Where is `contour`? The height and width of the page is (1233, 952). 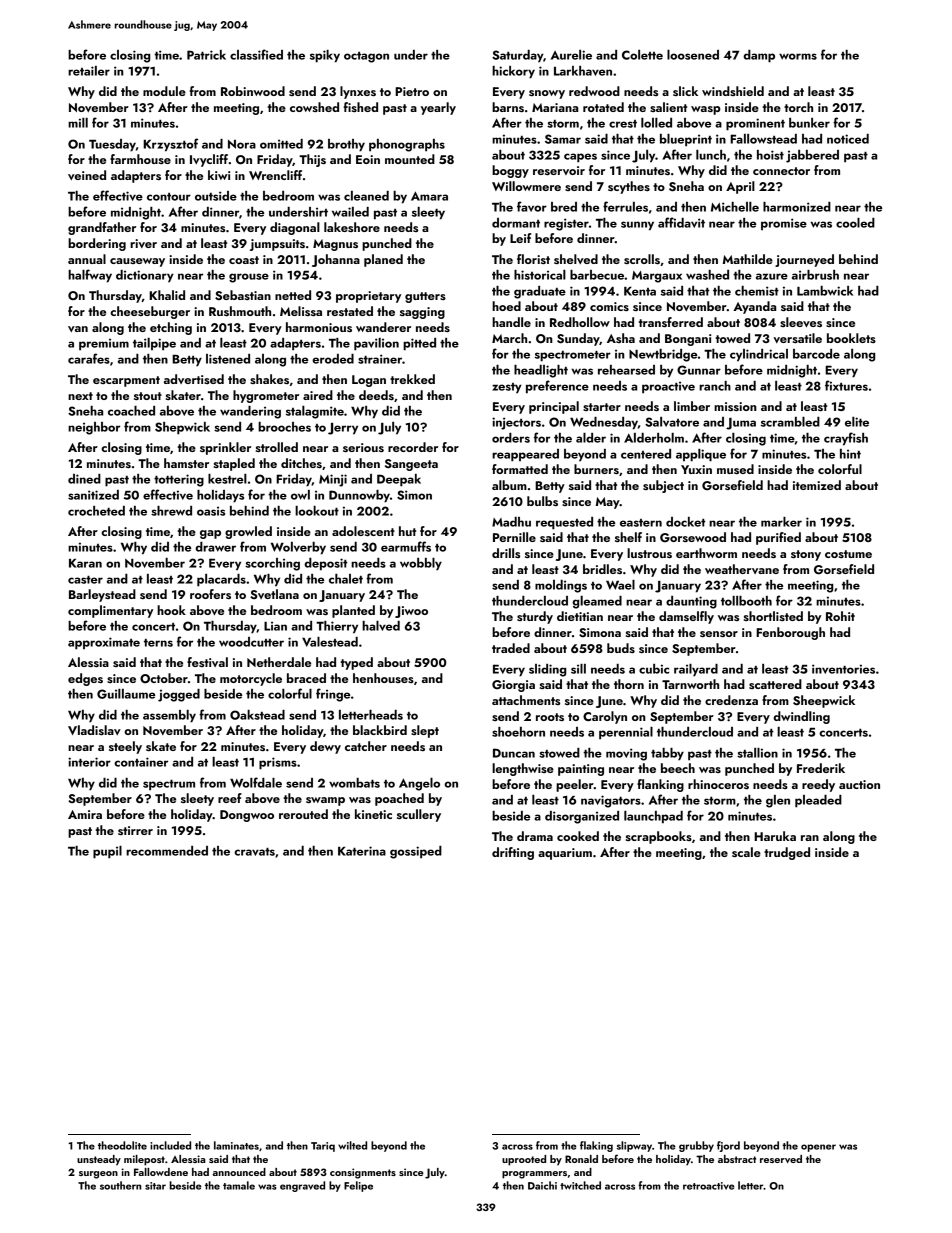 contour is located at coordinates (169, 197).
